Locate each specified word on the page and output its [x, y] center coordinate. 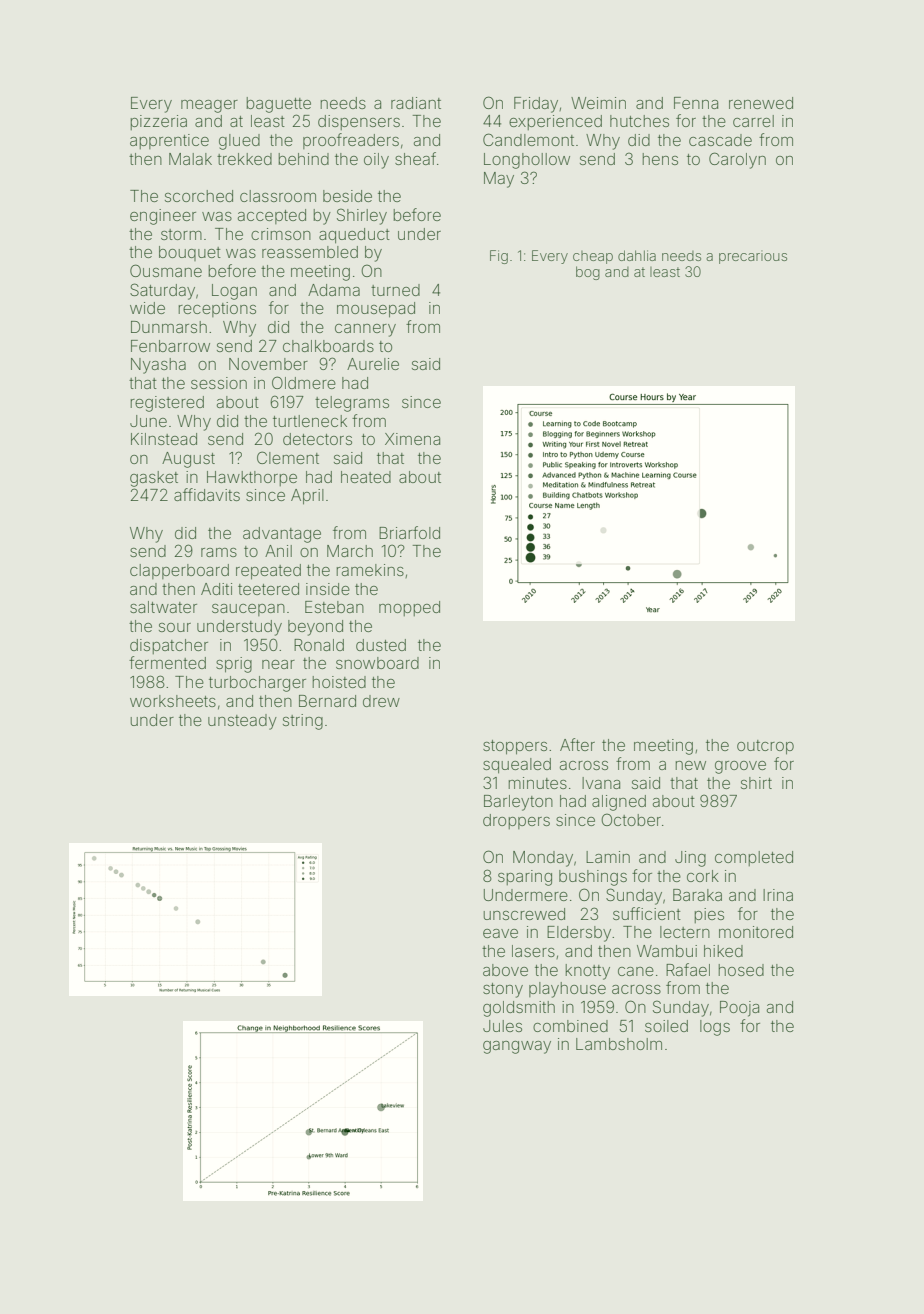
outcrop [765, 747]
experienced [555, 122]
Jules [502, 1026]
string [303, 722]
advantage [282, 535]
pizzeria [158, 122]
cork [703, 876]
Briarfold [409, 532]
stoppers [515, 747]
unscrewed [524, 914]
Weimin [598, 103]
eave [500, 933]
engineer [163, 217]
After [577, 744]
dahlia [637, 255]
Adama [334, 290]
